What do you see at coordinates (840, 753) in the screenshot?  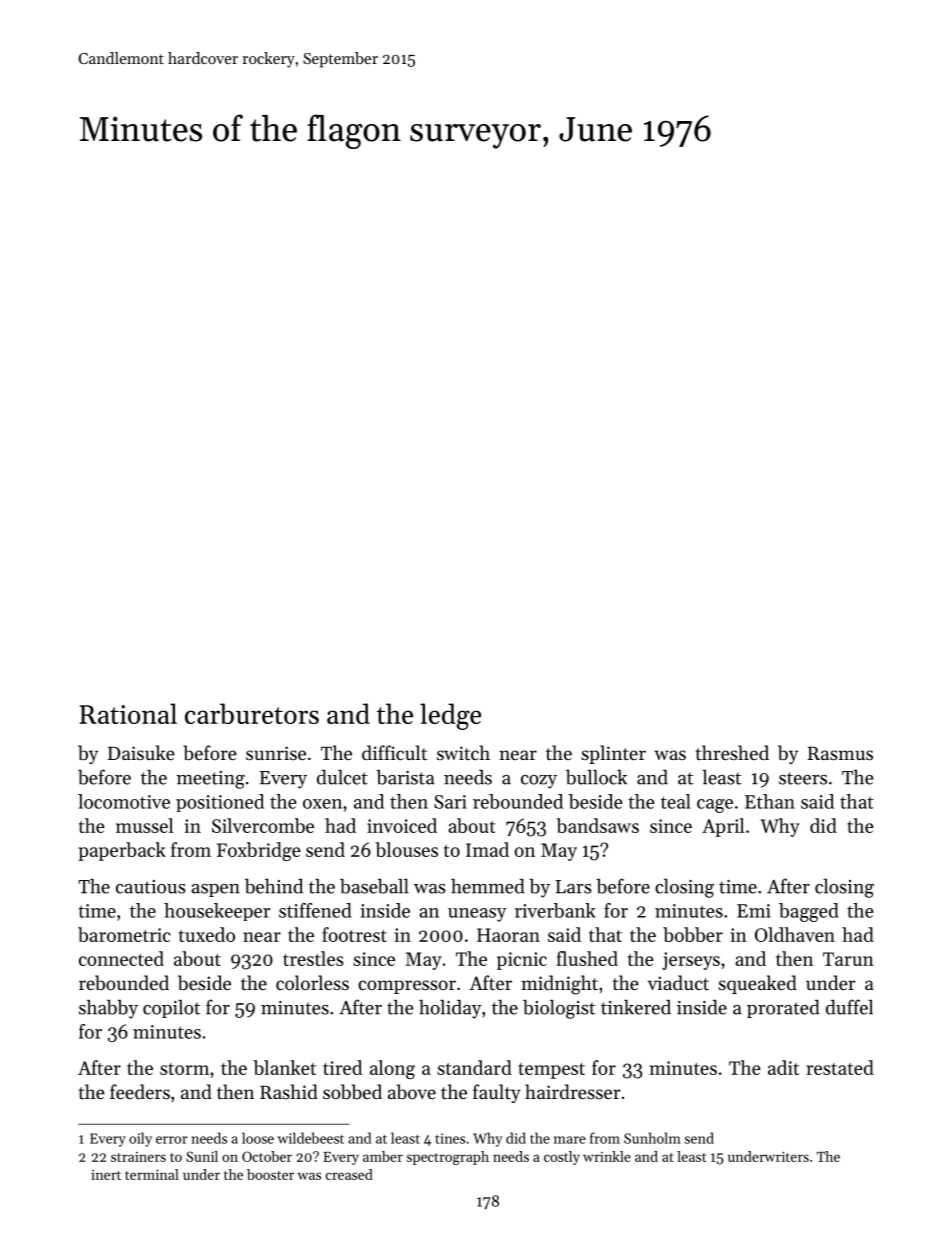 I see `Rasmus` at bounding box center [840, 753].
